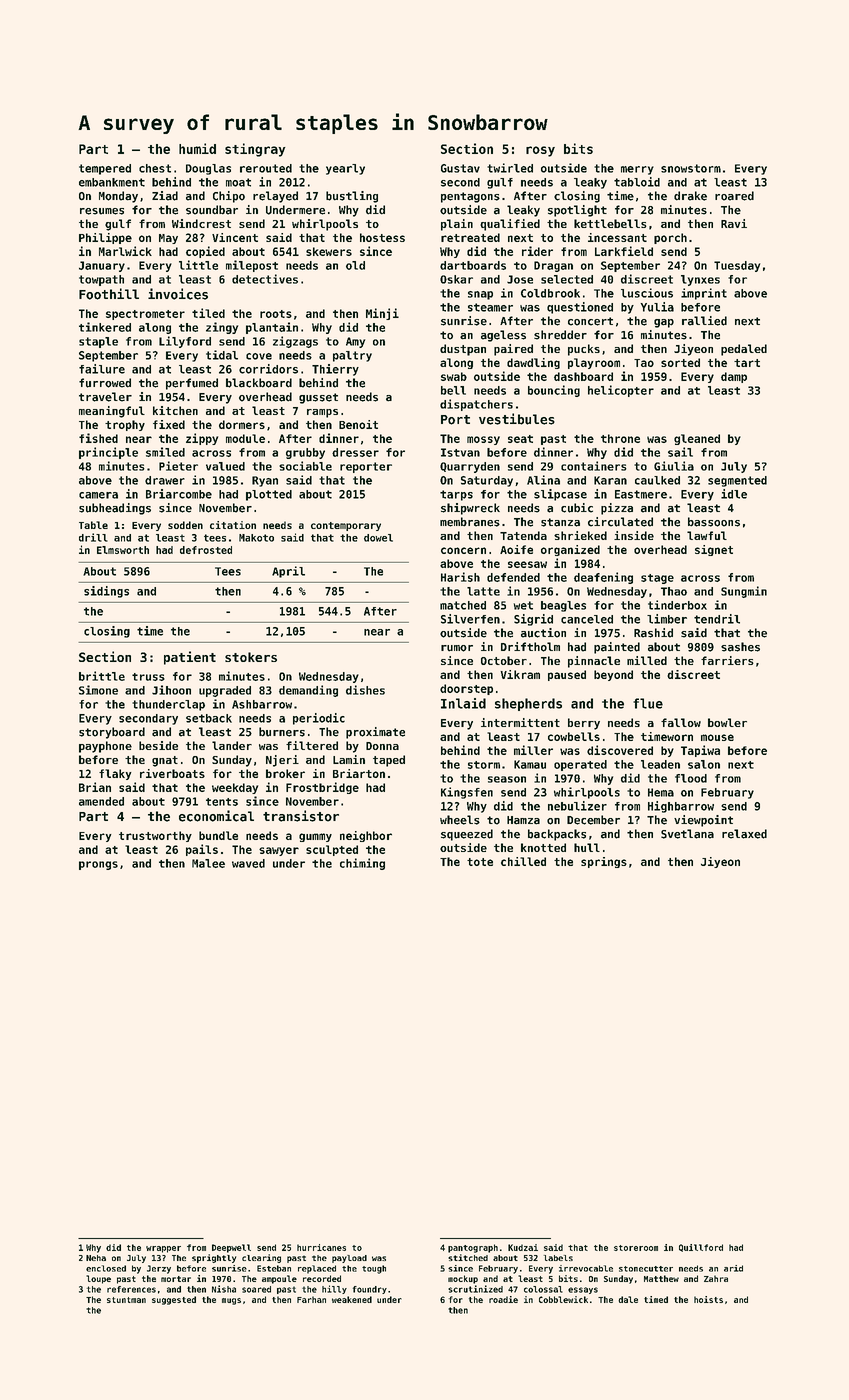 The width and height of the screenshot is (849, 1400). What do you see at coordinates (126, 1300) in the screenshot?
I see `stuntman` at bounding box center [126, 1300].
